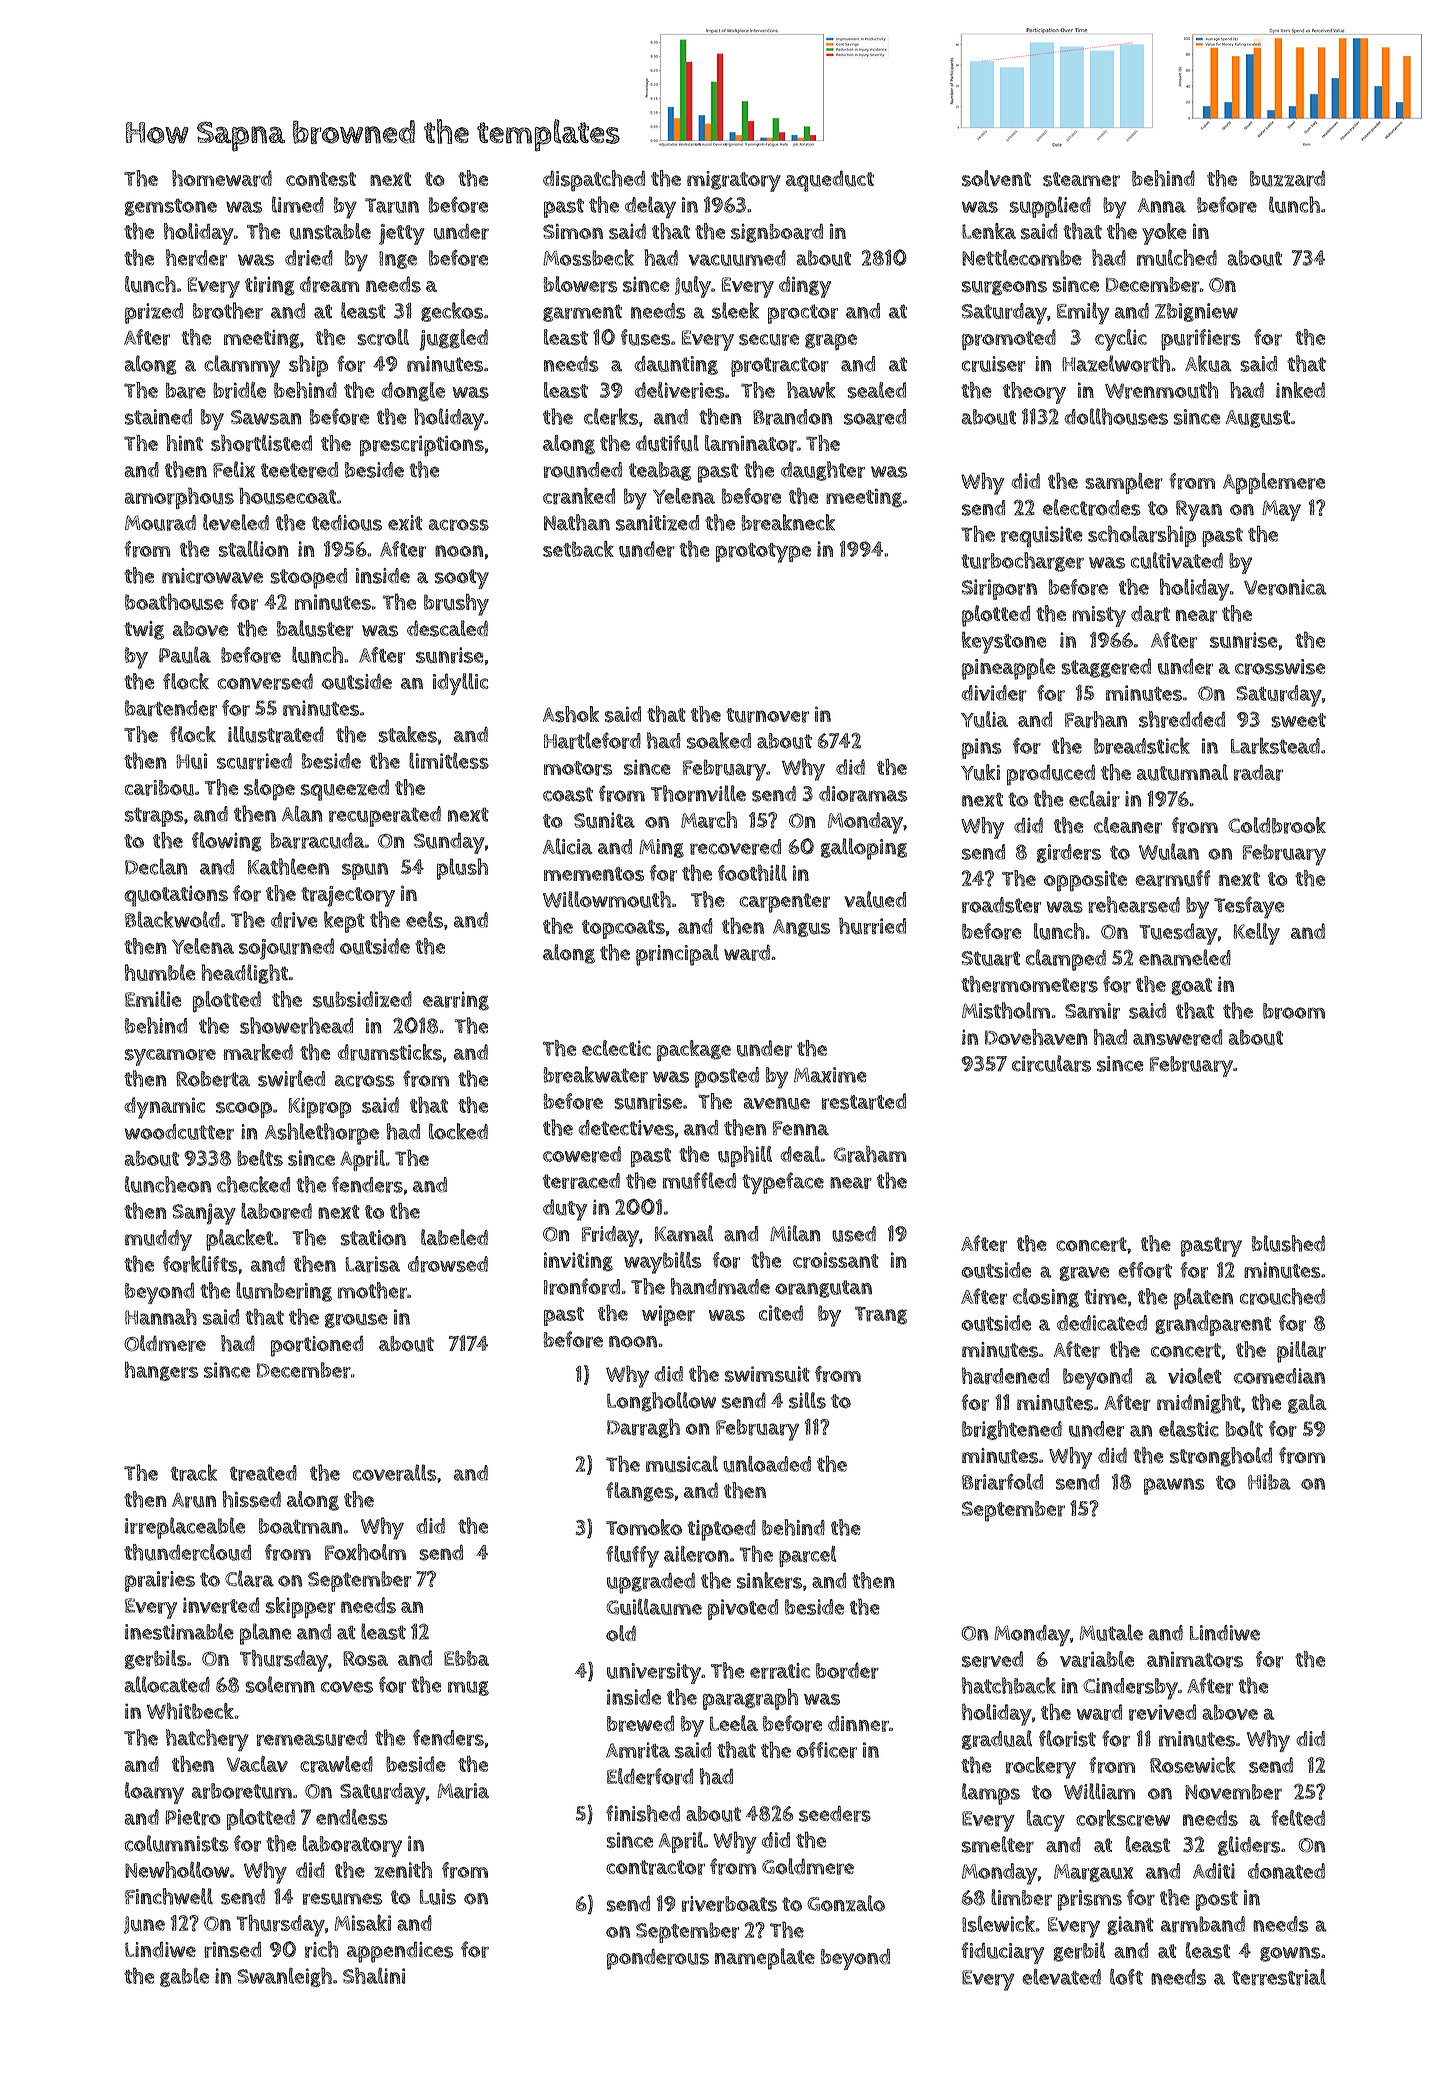 This screenshot has width=1450, height=2100. What do you see at coordinates (1300, 390) in the screenshot?
I see `inked` at bounding box center [1300, 390].
